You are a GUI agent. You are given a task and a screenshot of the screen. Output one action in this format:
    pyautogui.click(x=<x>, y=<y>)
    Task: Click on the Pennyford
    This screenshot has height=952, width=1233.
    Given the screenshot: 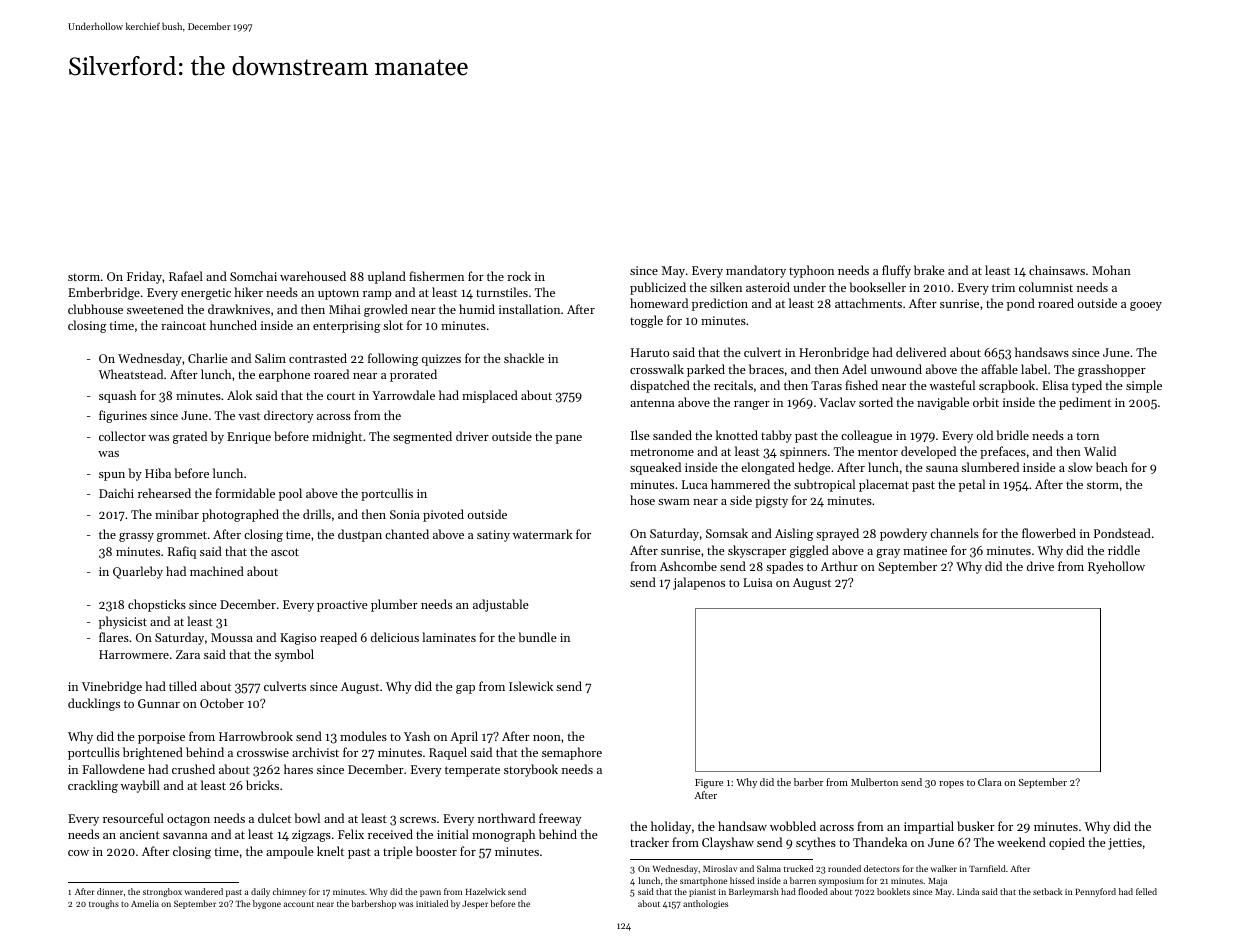 What is the action you would take?
    pyautogui.click(x=1095, y=892)
